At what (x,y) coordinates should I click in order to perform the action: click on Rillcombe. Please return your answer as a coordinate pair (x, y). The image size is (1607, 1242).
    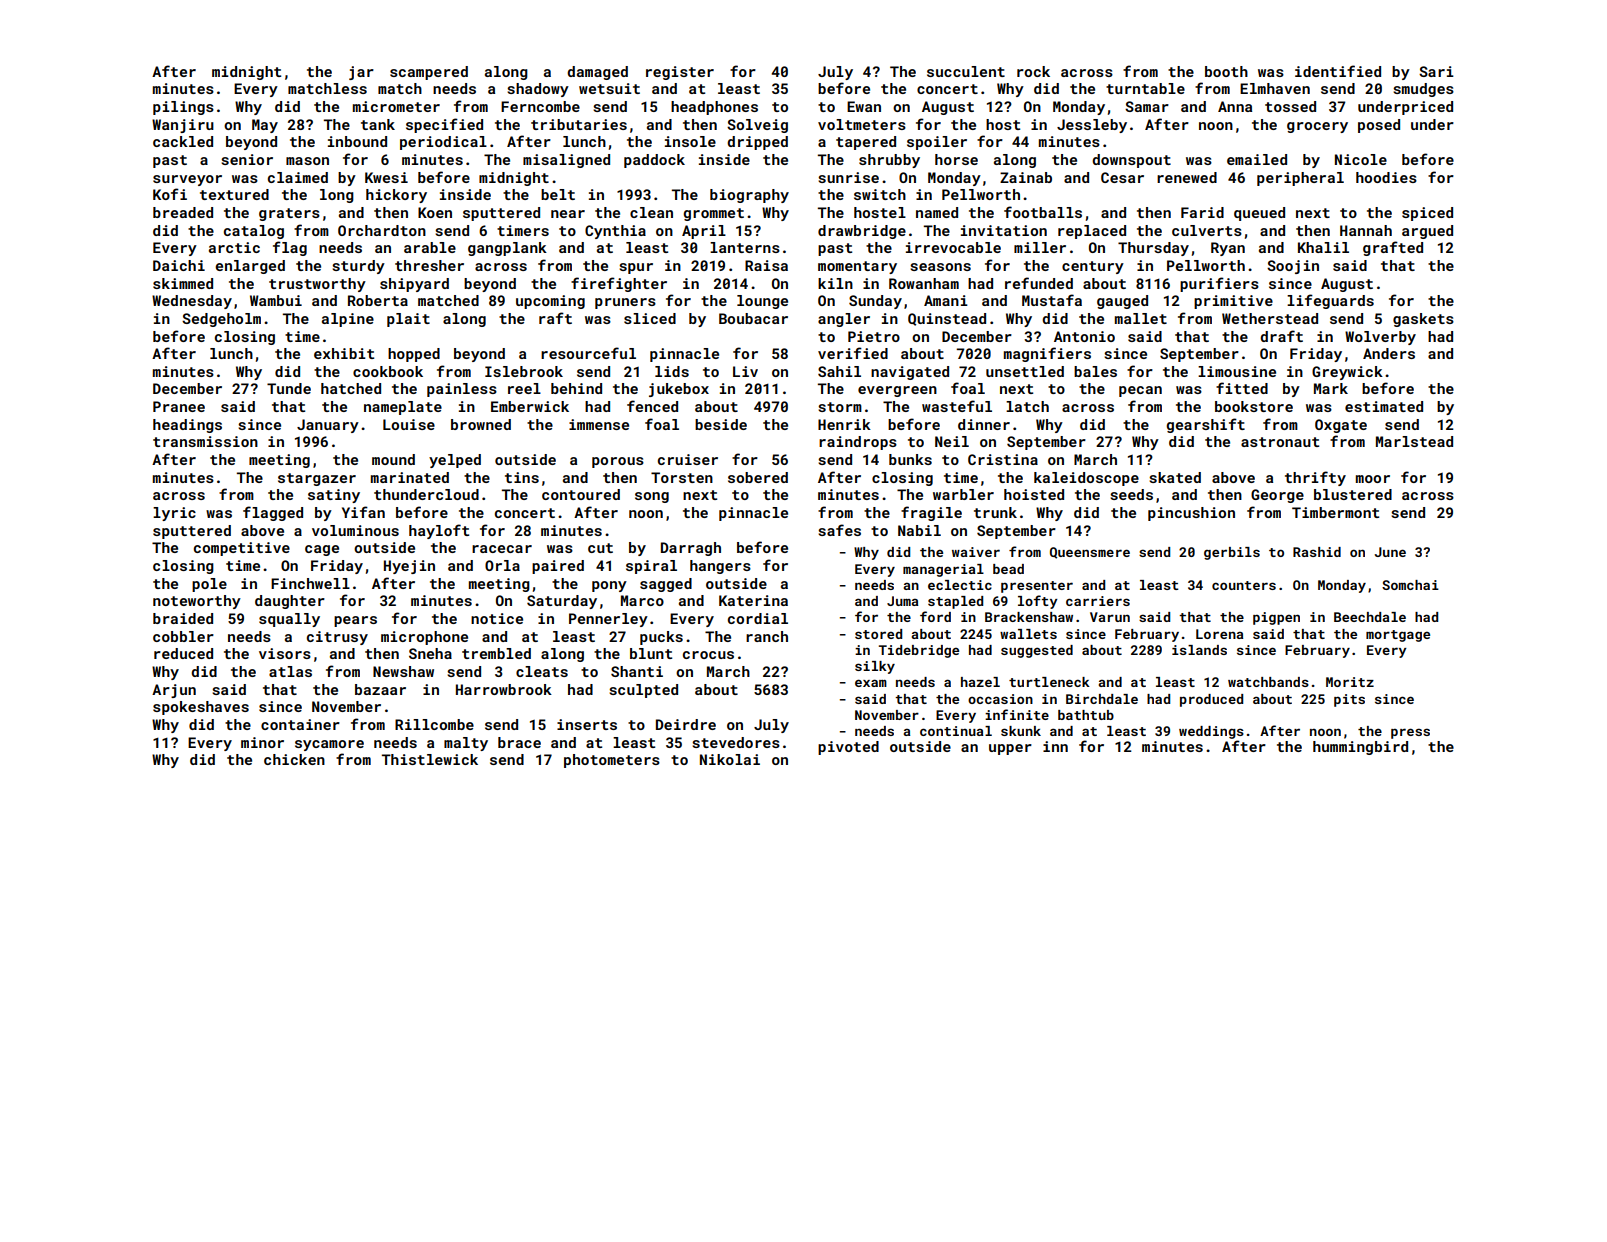
    Looking at the image, I should click on (434, 724).
